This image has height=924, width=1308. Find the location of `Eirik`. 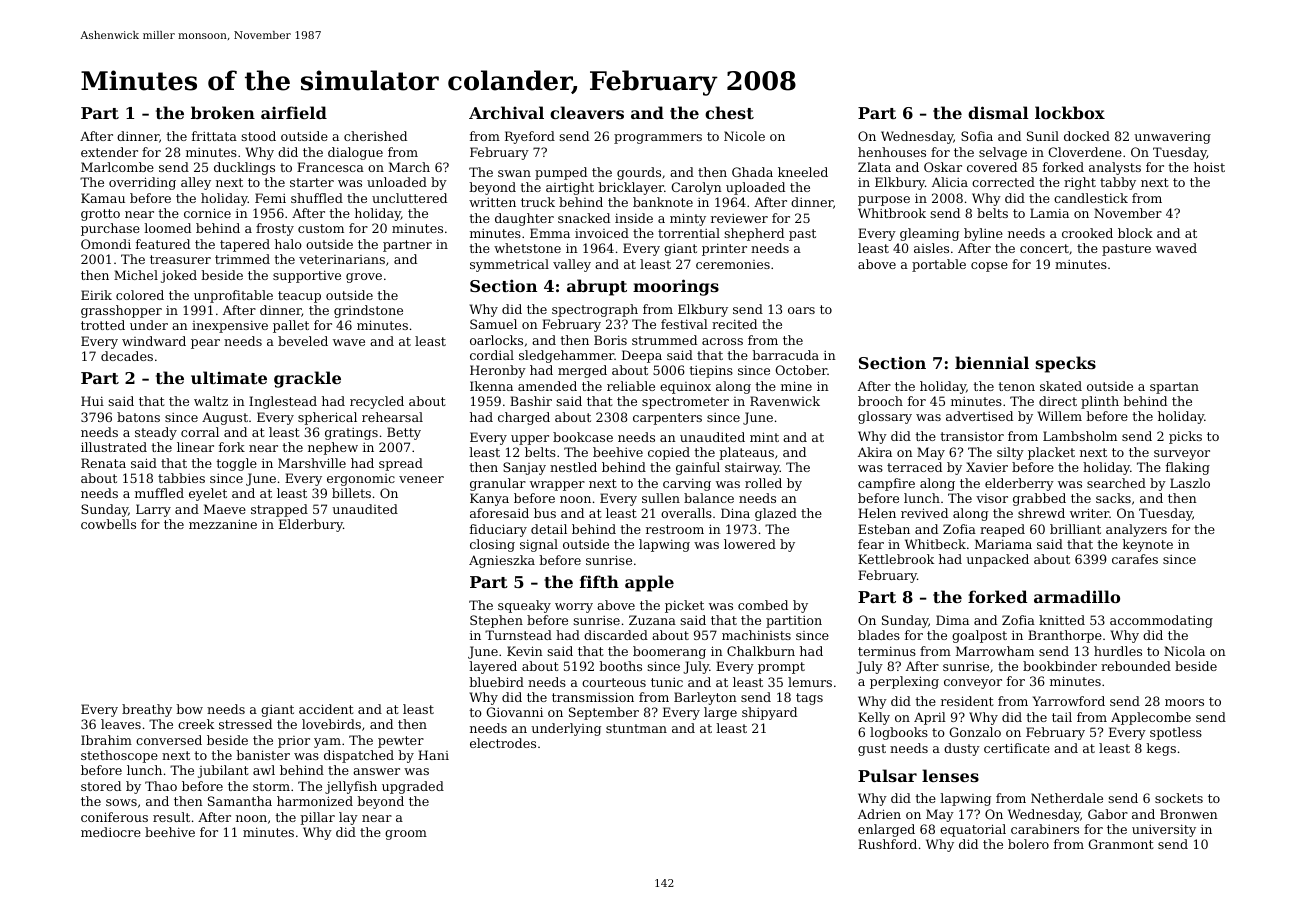

Eirik is located at coordinates (96, 295).
